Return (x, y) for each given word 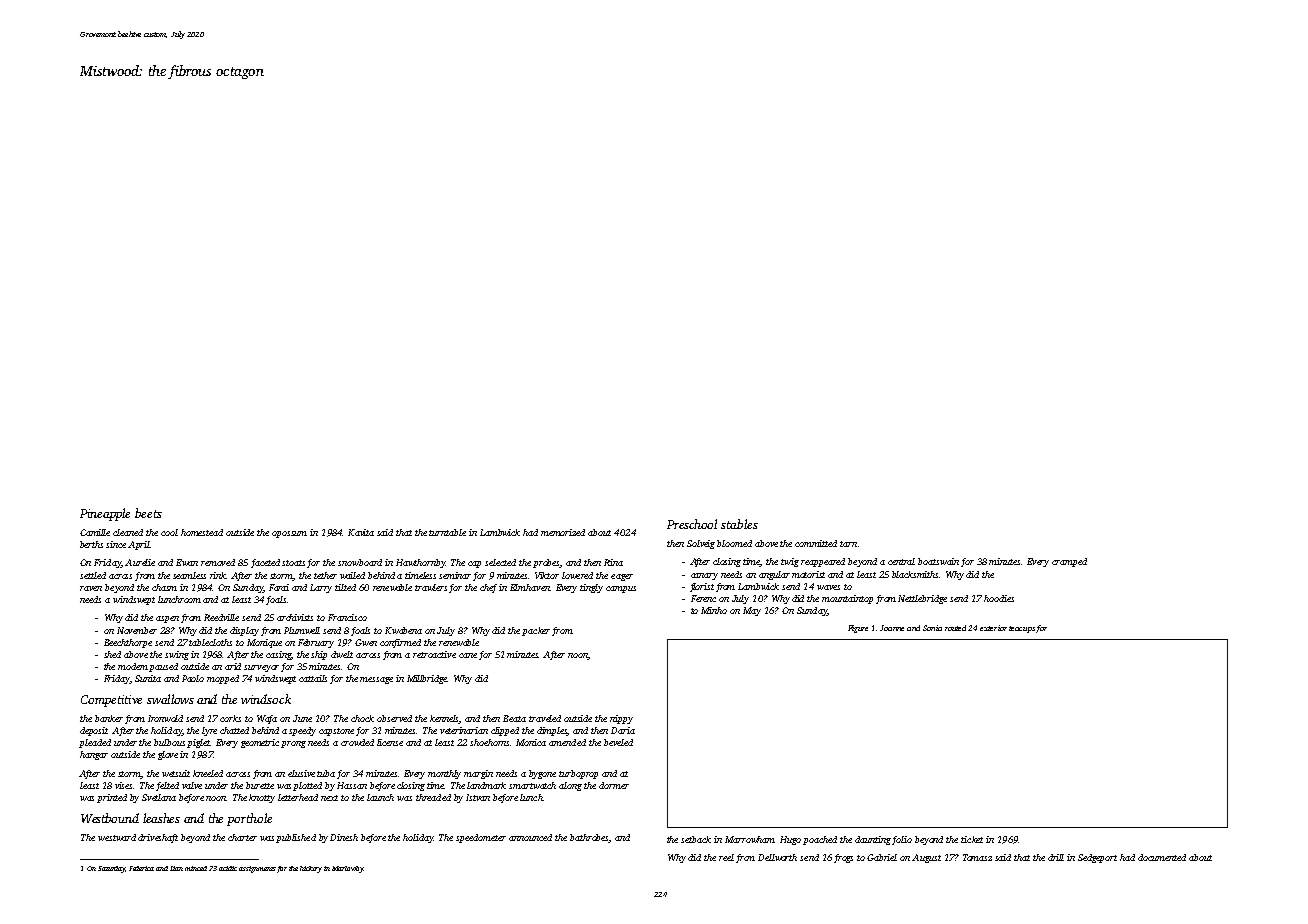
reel (726, 857)
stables (739, 524)
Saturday (111, 869)
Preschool (692, 524)
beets (148, 513)
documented (1162, 857)
